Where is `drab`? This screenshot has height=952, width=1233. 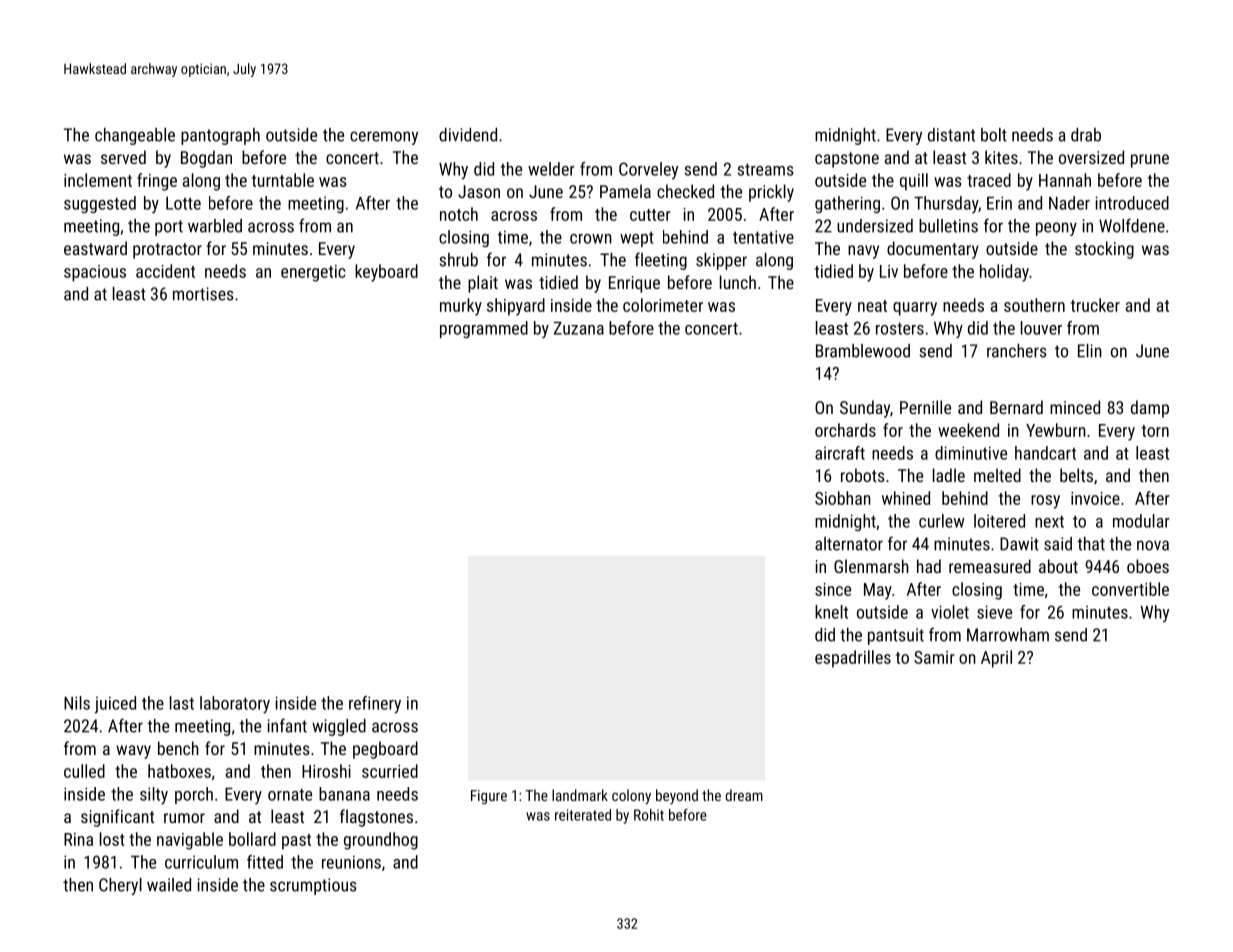
drab is located at coordinates (1086, 135).
